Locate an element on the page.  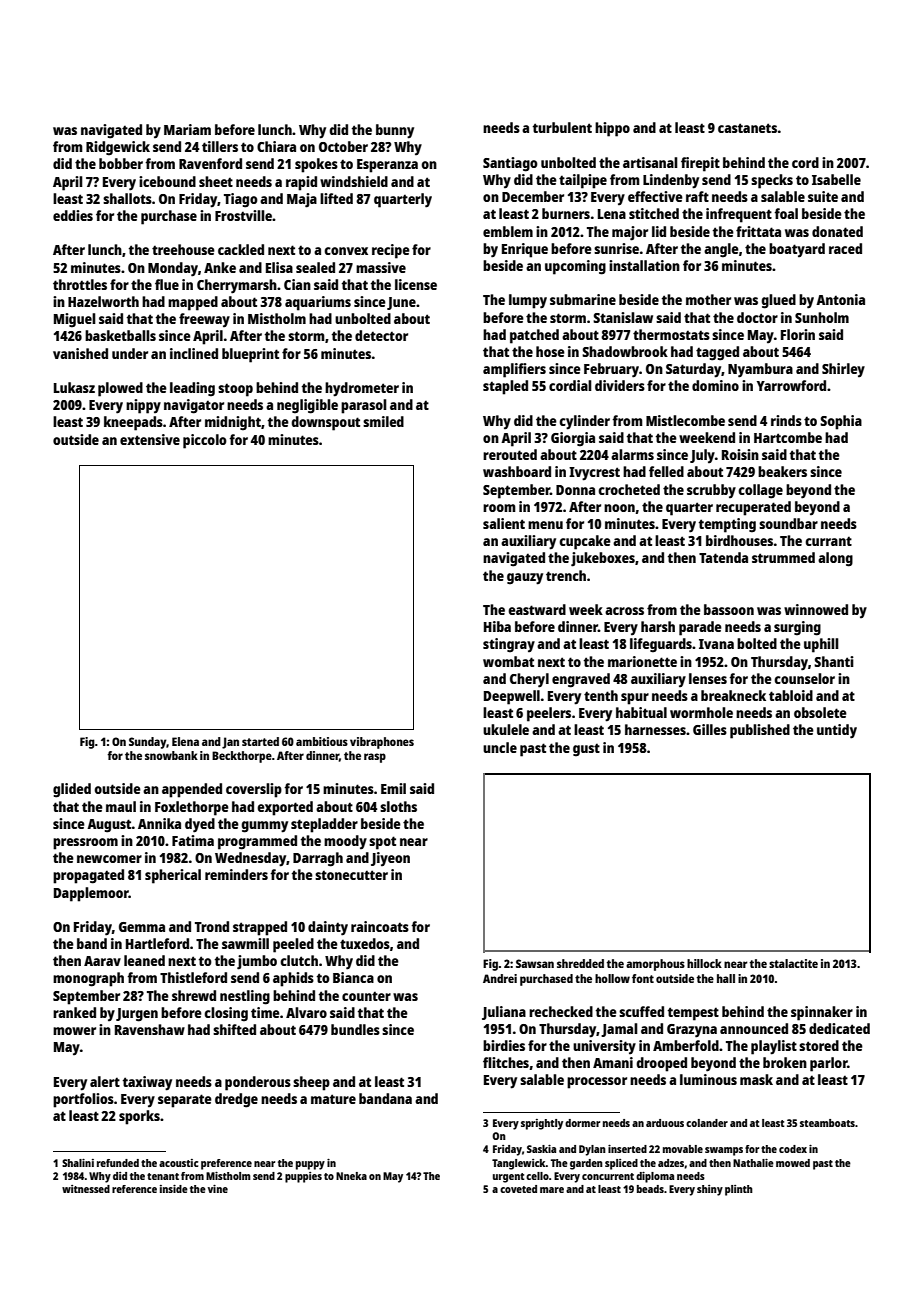
spur is located at coordinates (635, 699).
